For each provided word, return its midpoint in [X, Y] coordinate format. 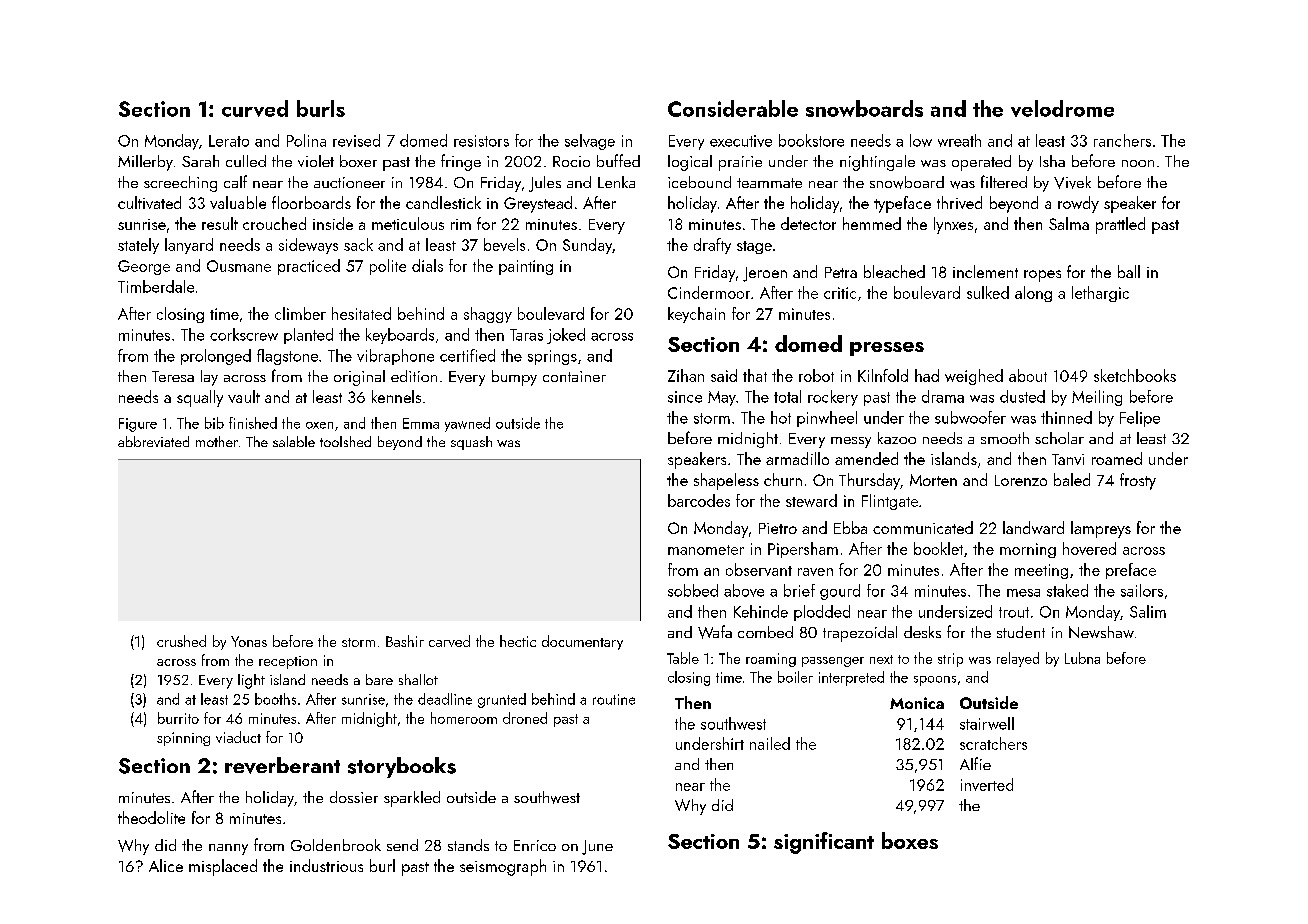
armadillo [797, 458]
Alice [166, 865]
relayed [1018, 659]
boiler [795, 677]
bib [214, 423]
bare [379, 679]
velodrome [1062, 108]
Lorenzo [1021, 480]
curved [255, 108]
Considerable [733, 108]
